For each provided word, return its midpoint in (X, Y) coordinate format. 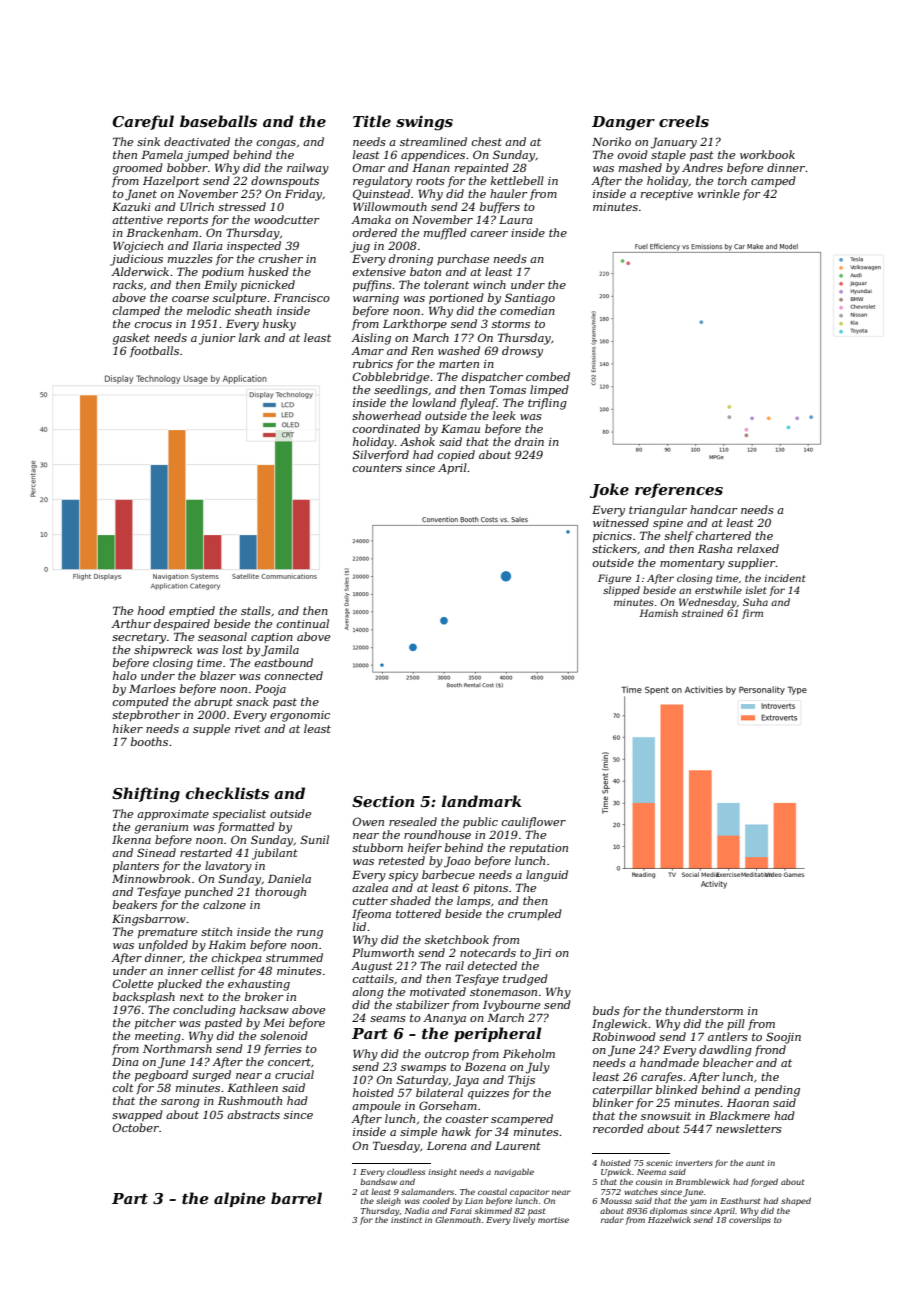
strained (702, 613)
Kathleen (252, 1087)
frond (770, 1050)
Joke (609, 490)
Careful (143, 122)
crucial (294, 1074)
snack (252, 701)
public (480, 823)
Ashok (417, 441)
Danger (623, 123)
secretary (139, 638)
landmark (482, 801)
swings (424, 123)
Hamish (658, 613)
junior (217, 339)
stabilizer (423, 1004)
